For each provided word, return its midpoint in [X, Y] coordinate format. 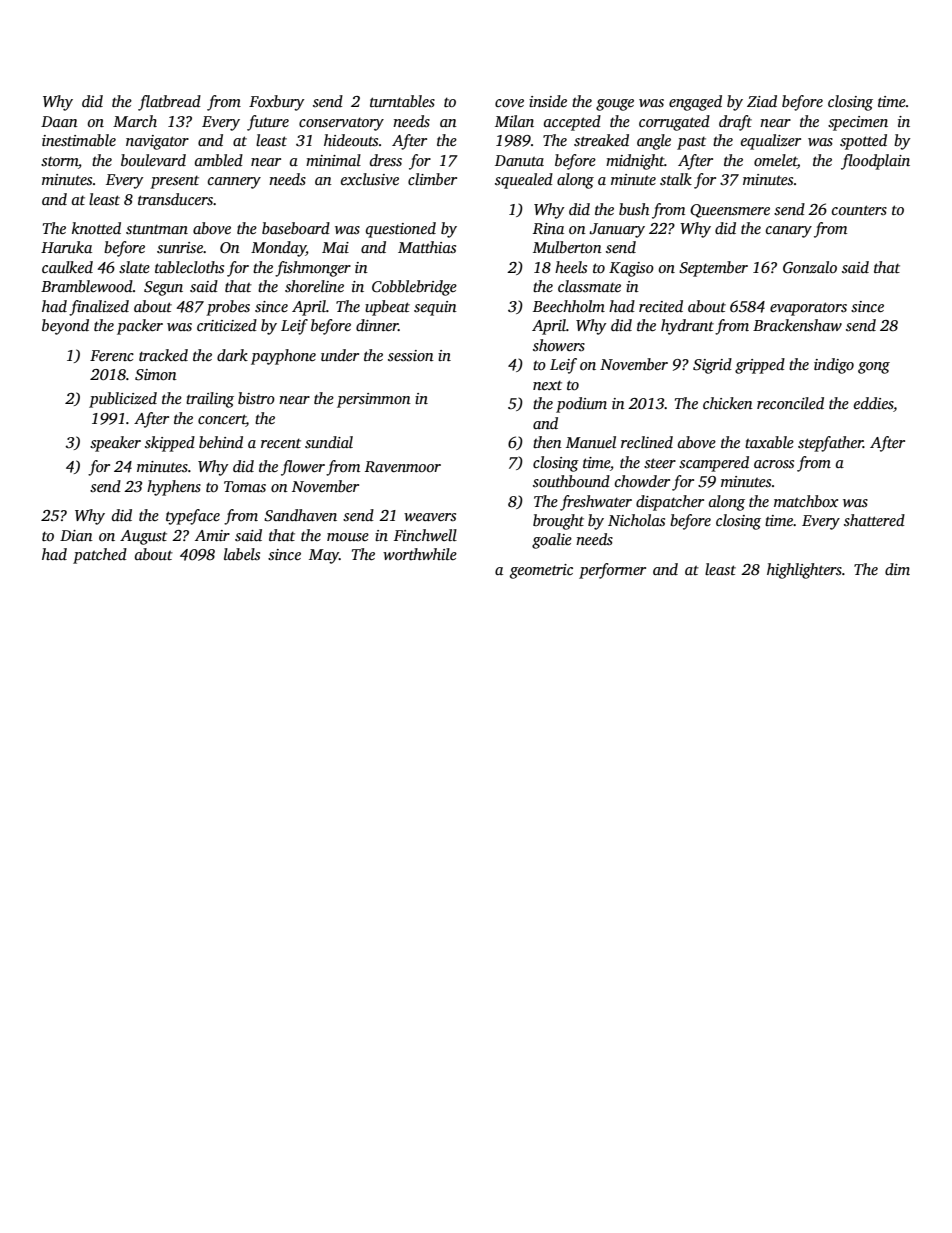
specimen [858, 123]
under [340, 355]
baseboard [296, 228]
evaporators [808, 309]
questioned [401, 230]
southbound [571, 481]
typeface [193, 517]
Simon [156, 375]
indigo [834, 366]
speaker [115, 444]
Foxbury [276, 103]
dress [386, 160]
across [774, 464]
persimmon [374, 400]
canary [789, 232]
